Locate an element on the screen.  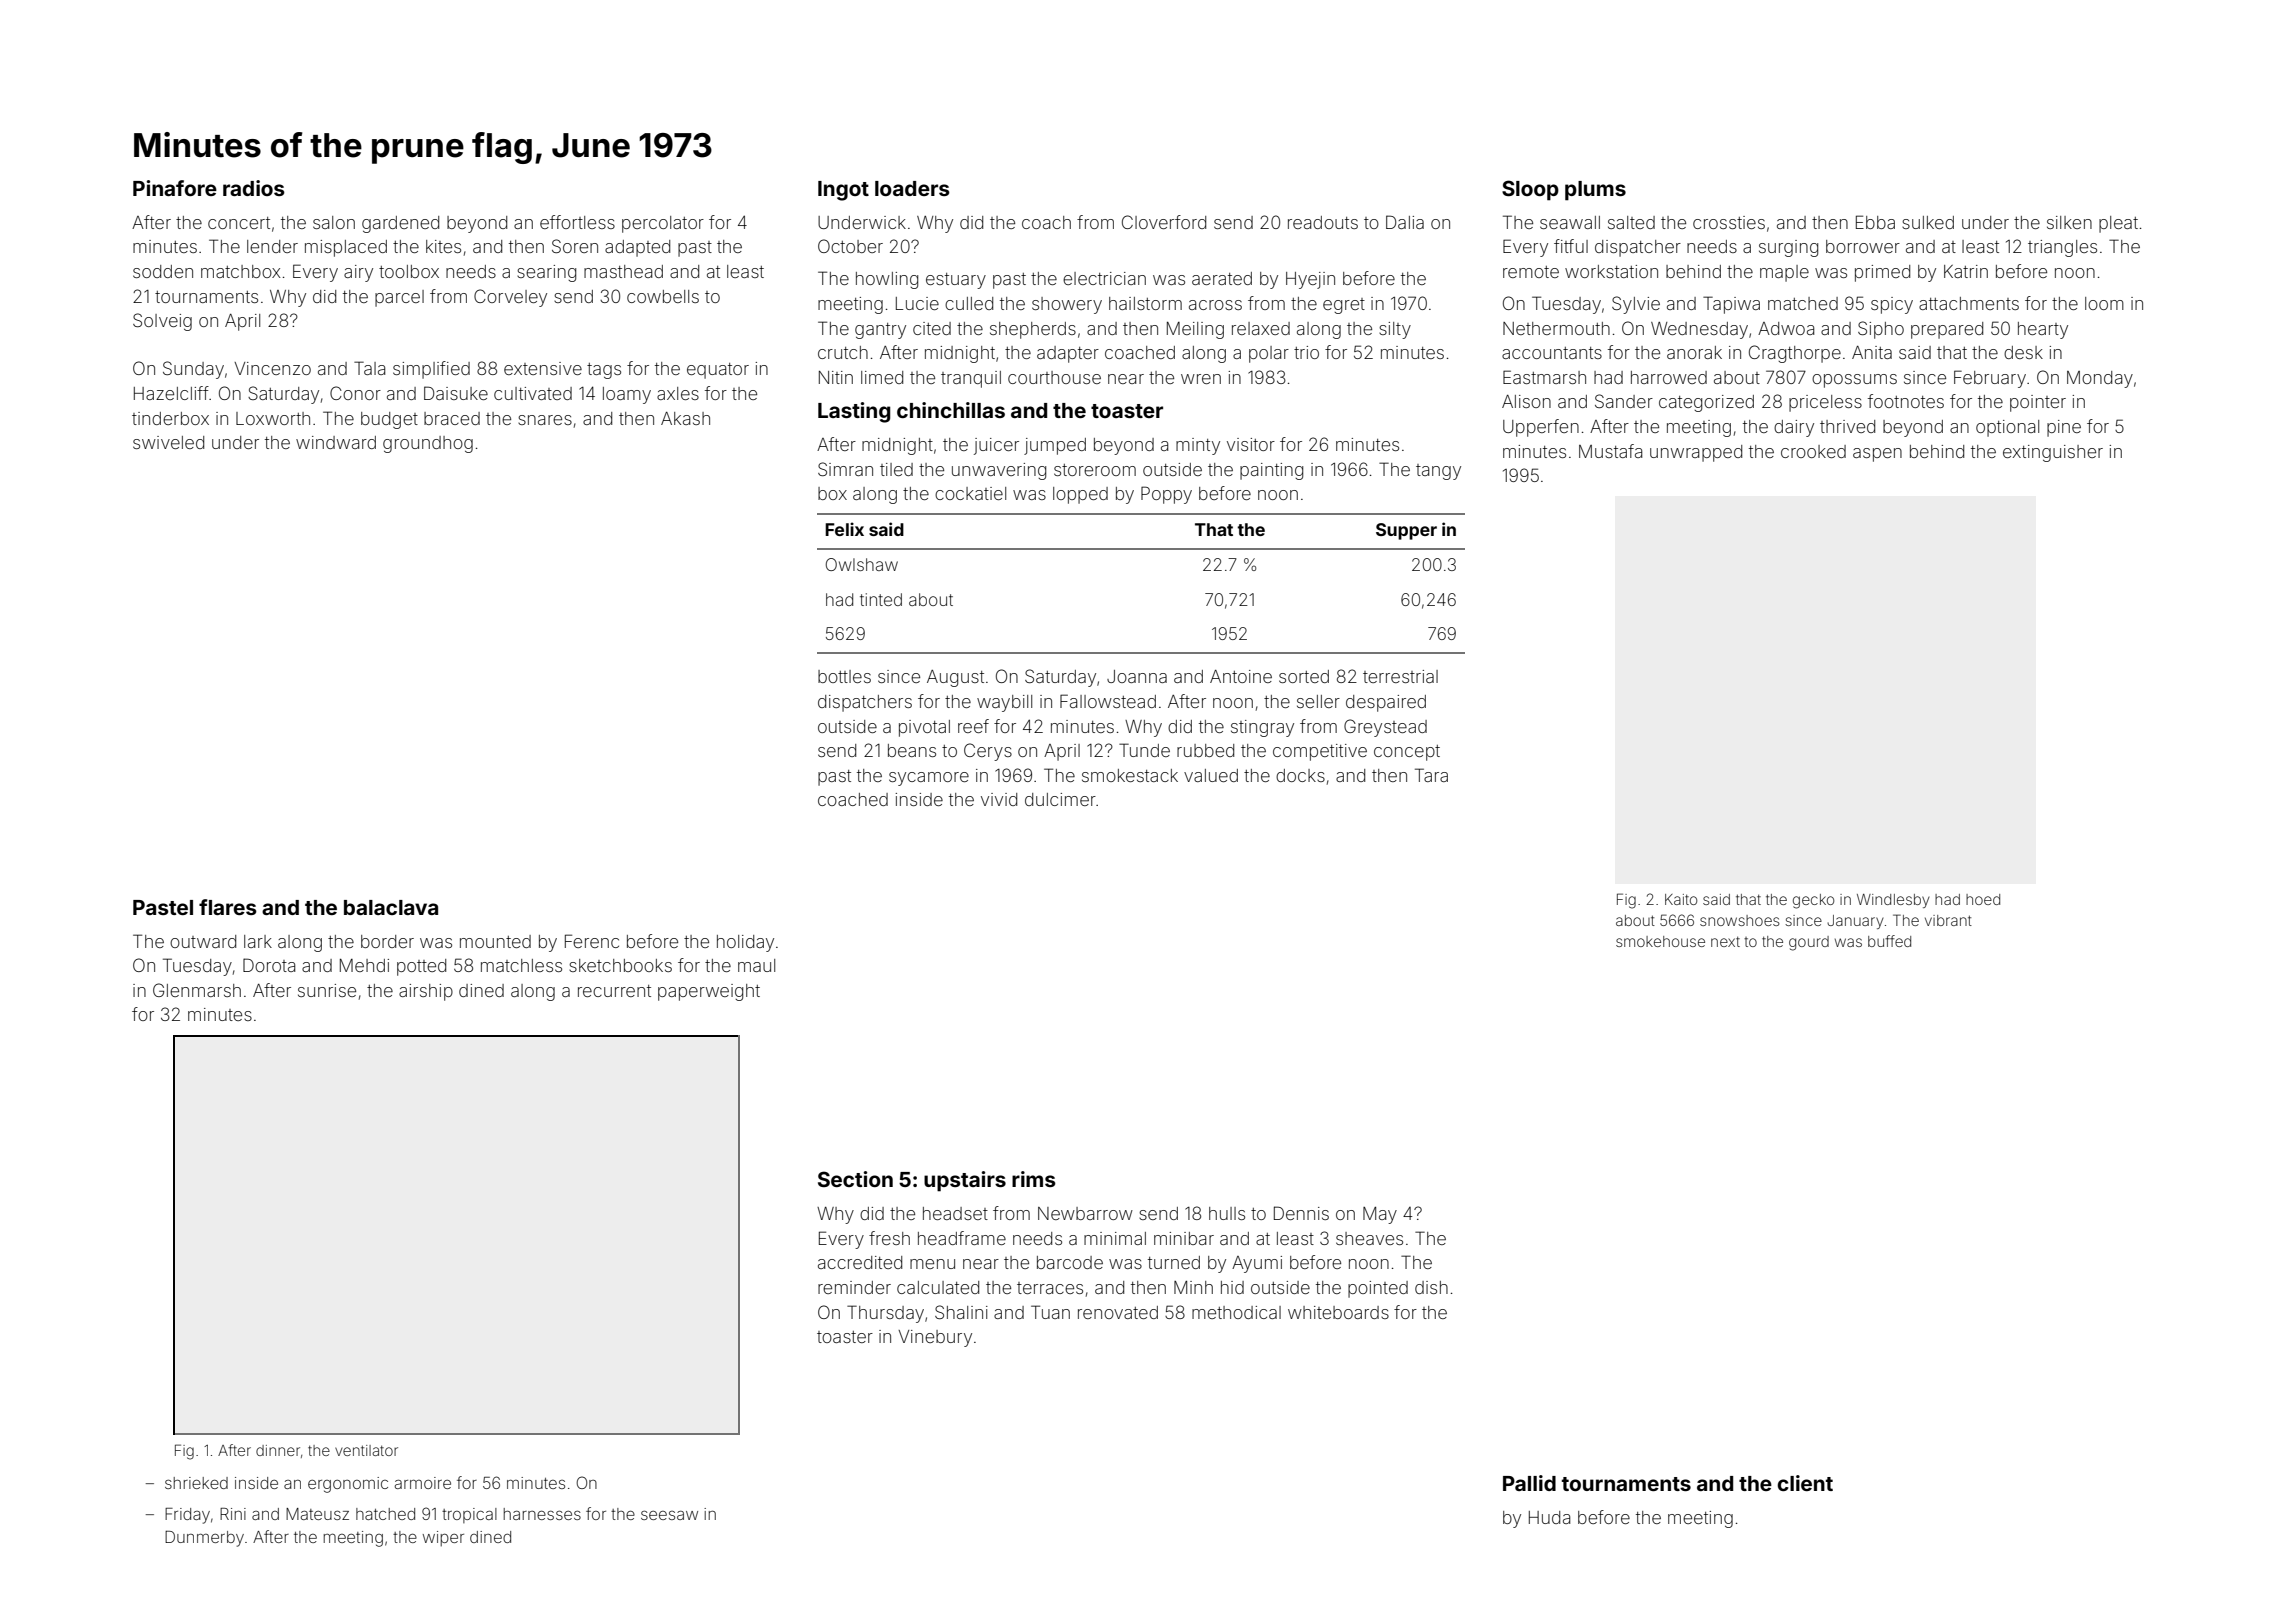
Ferenc is located at coordinates (592, 941).
